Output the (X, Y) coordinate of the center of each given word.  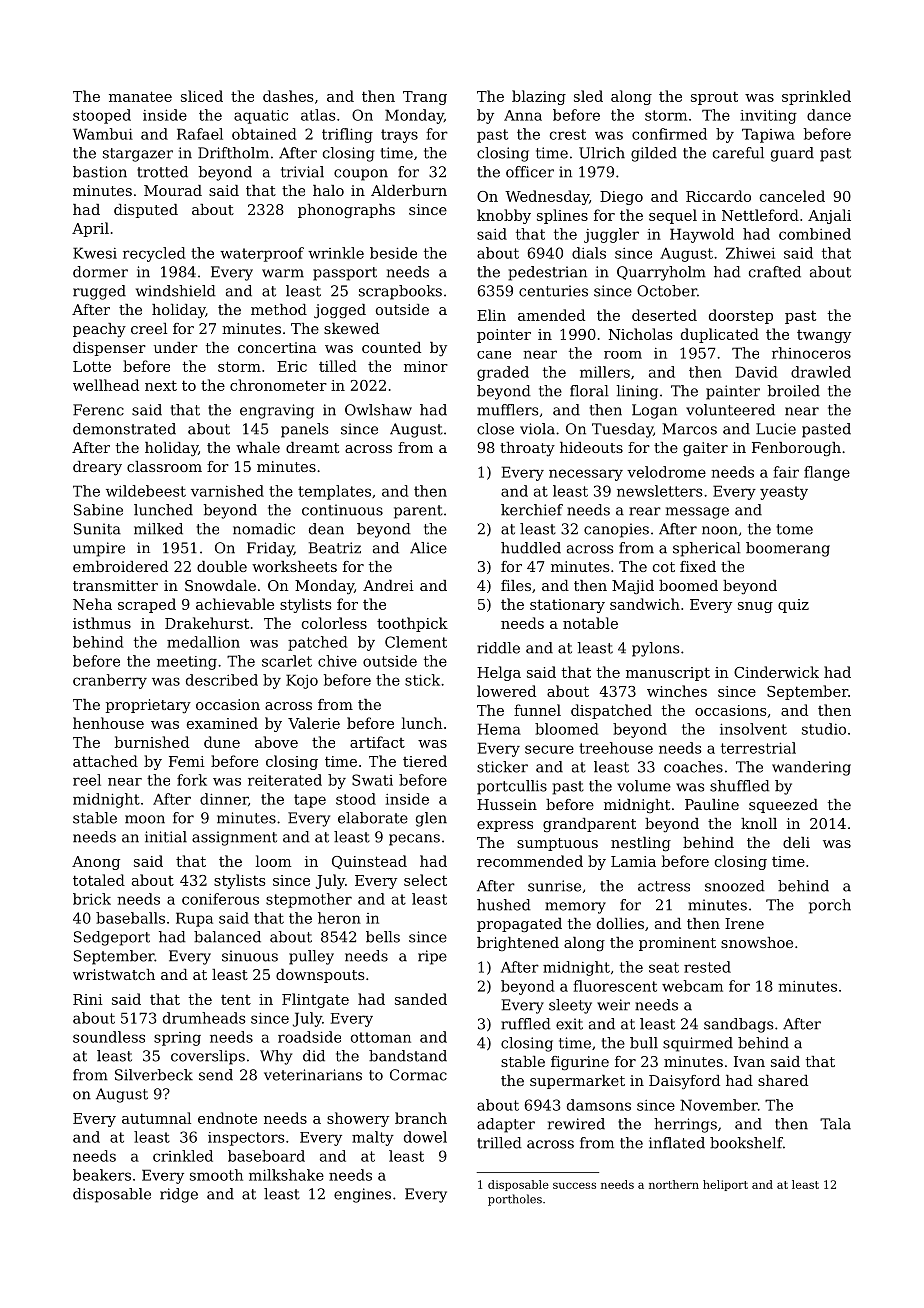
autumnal (156, 1118)
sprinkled (816, 97)
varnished (227, 491)
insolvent (753, 729)
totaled (99, 880)
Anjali (829, 216)
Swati (372, 780)
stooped (102, 116)
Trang (425, 98)
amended (551, 315)
